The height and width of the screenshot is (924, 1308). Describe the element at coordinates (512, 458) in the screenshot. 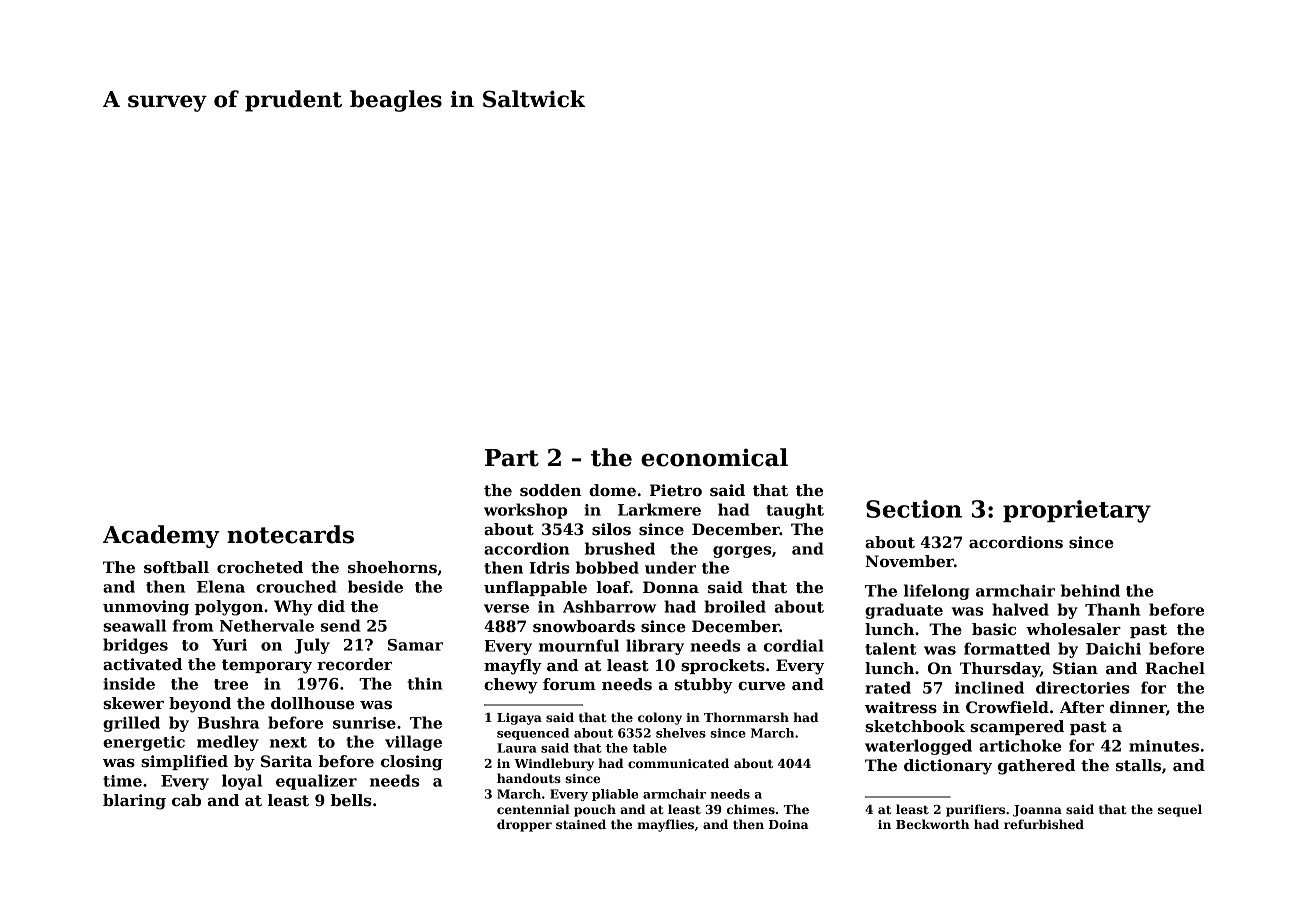

I see `Part` at that location.
